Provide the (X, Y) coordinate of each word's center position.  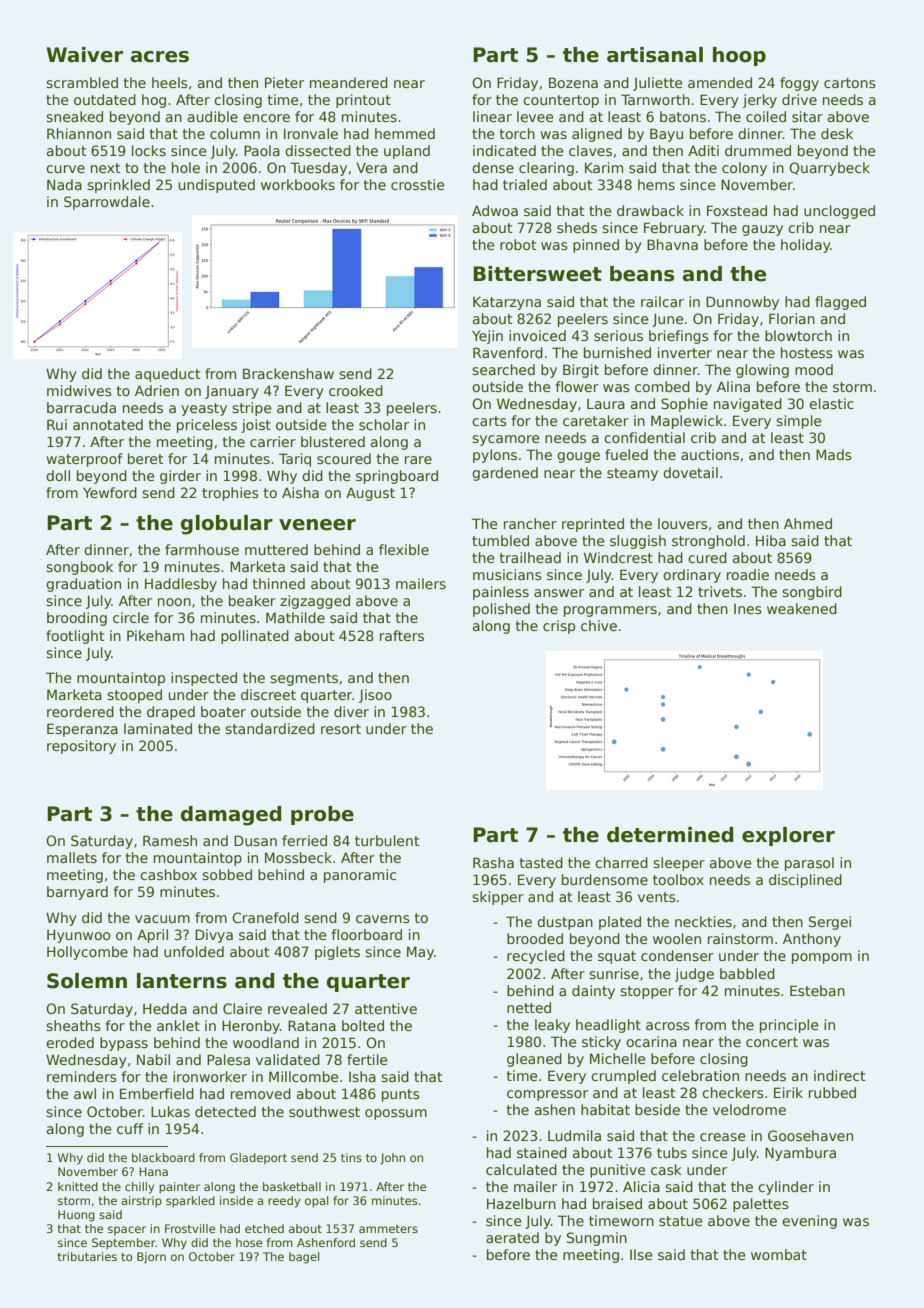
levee (535, 116)
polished (501, 610)
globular (227, 525)
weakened (802, 608)
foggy (799, 84)
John (392, 1159)
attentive (386, 1008)
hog (154, 101)
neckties (703, 921)
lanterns (182, 981)
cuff (130, 1128)
